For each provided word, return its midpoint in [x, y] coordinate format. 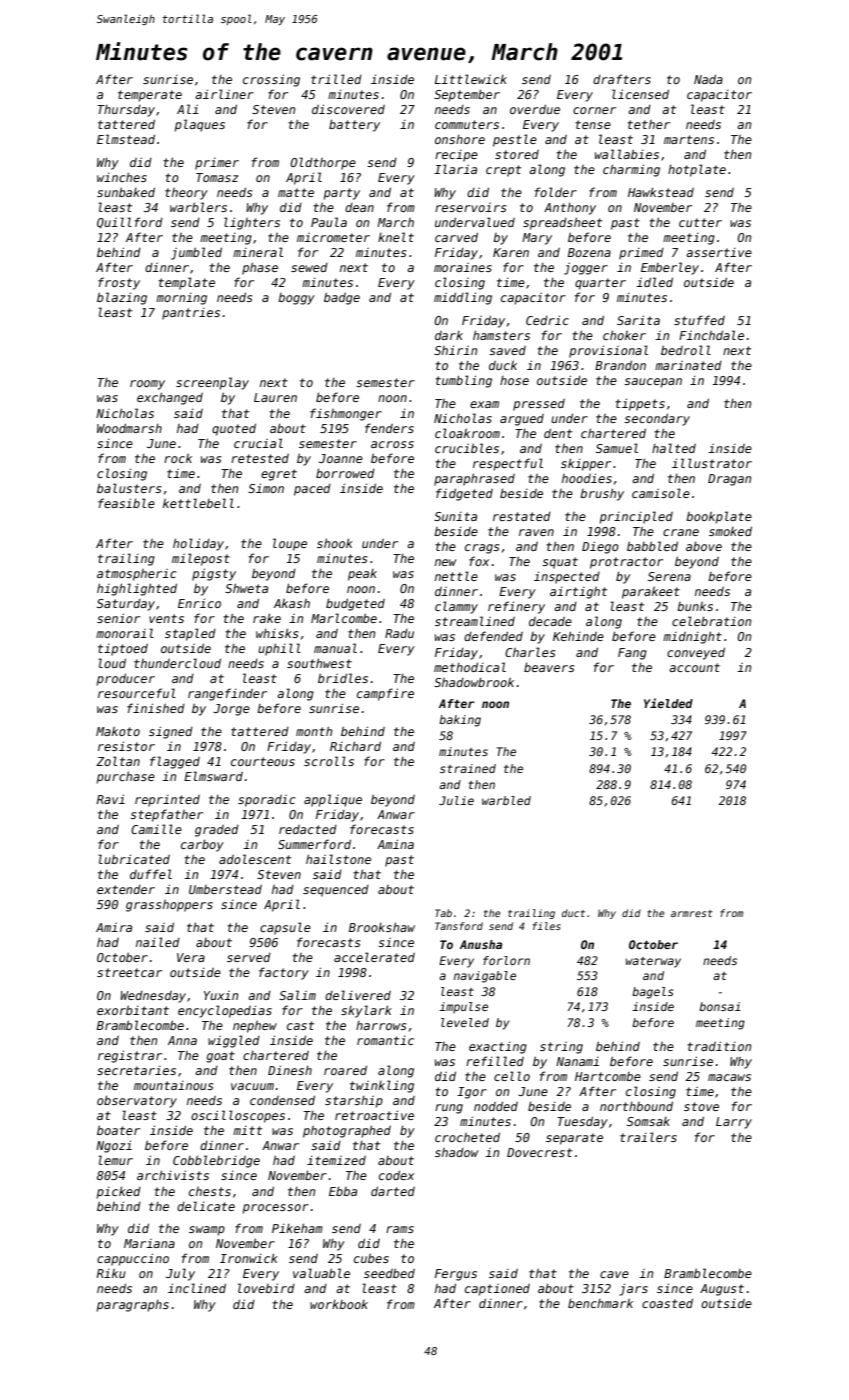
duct [573, 913]
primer [217, 164]
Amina [395, 844]
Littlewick [471, 79]
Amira [114, 927]
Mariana [149, 1243]
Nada [708, 79]
